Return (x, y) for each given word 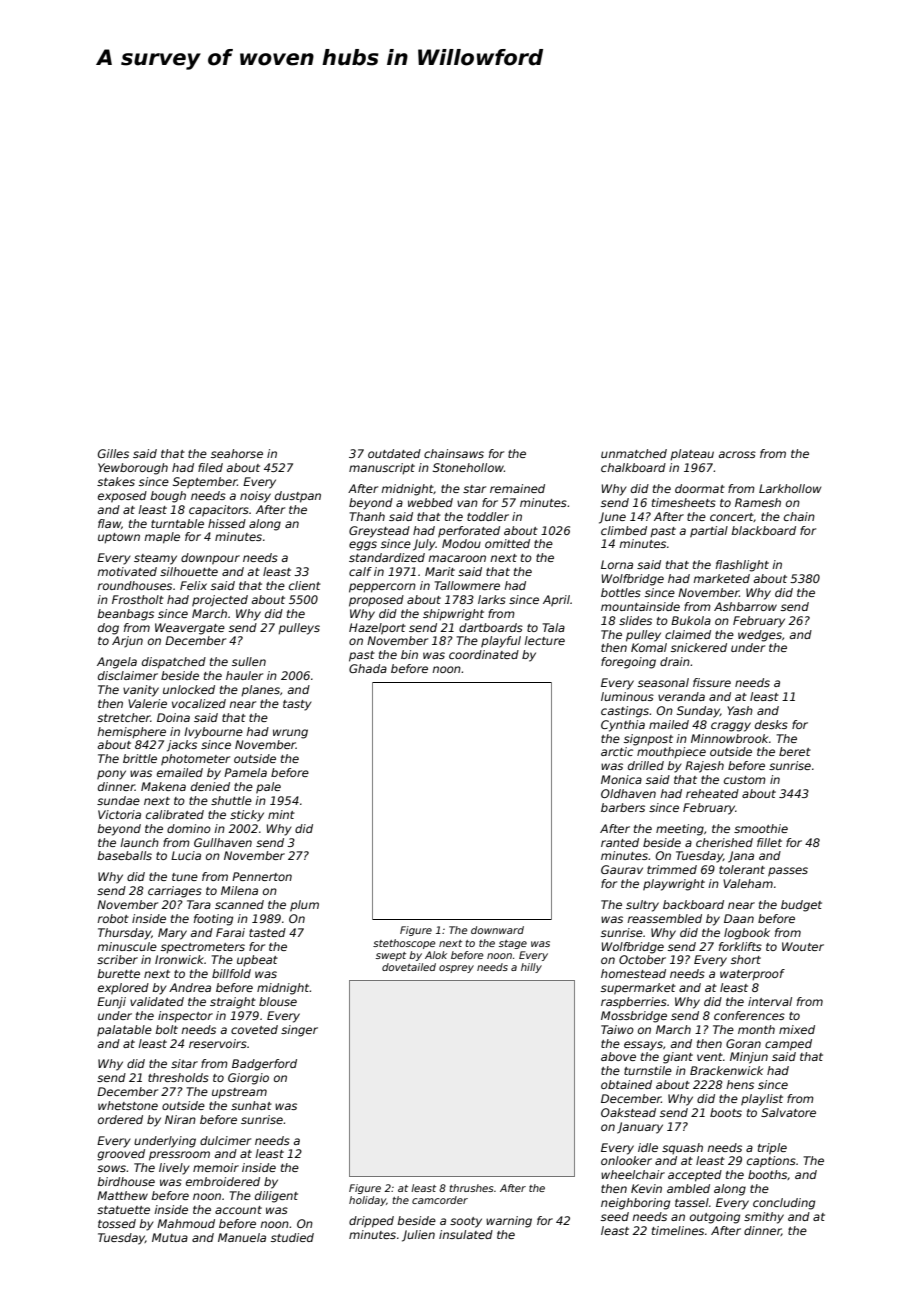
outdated (394, 453)
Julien (418, 1236)
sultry (642, 906)
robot (113, 918)
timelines (678, 1230)
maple (162, 538)
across (737, 454)
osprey (456, 969)
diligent (276, 1197)
